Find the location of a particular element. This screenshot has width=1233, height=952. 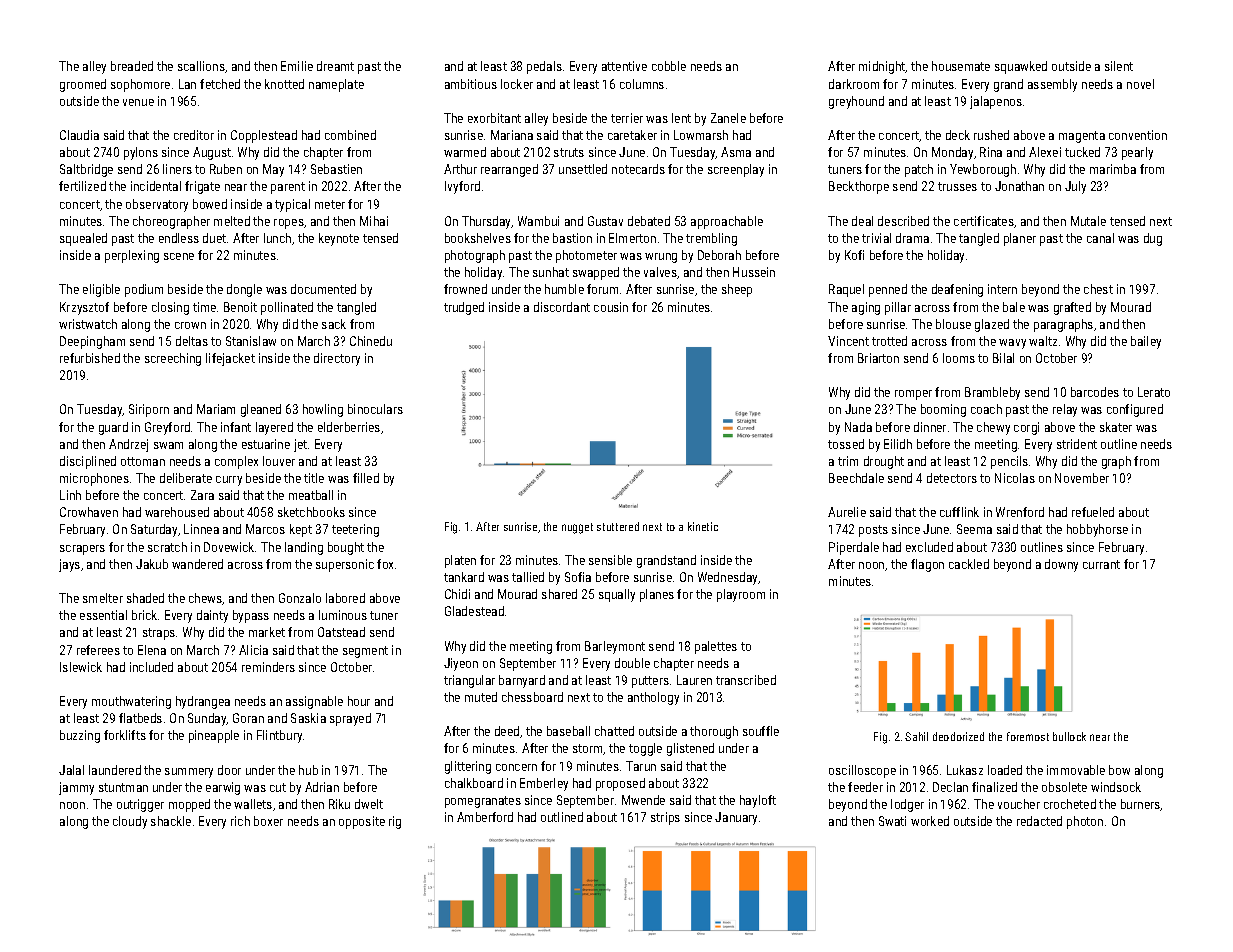

filled is located at coordinates (366, 478).
